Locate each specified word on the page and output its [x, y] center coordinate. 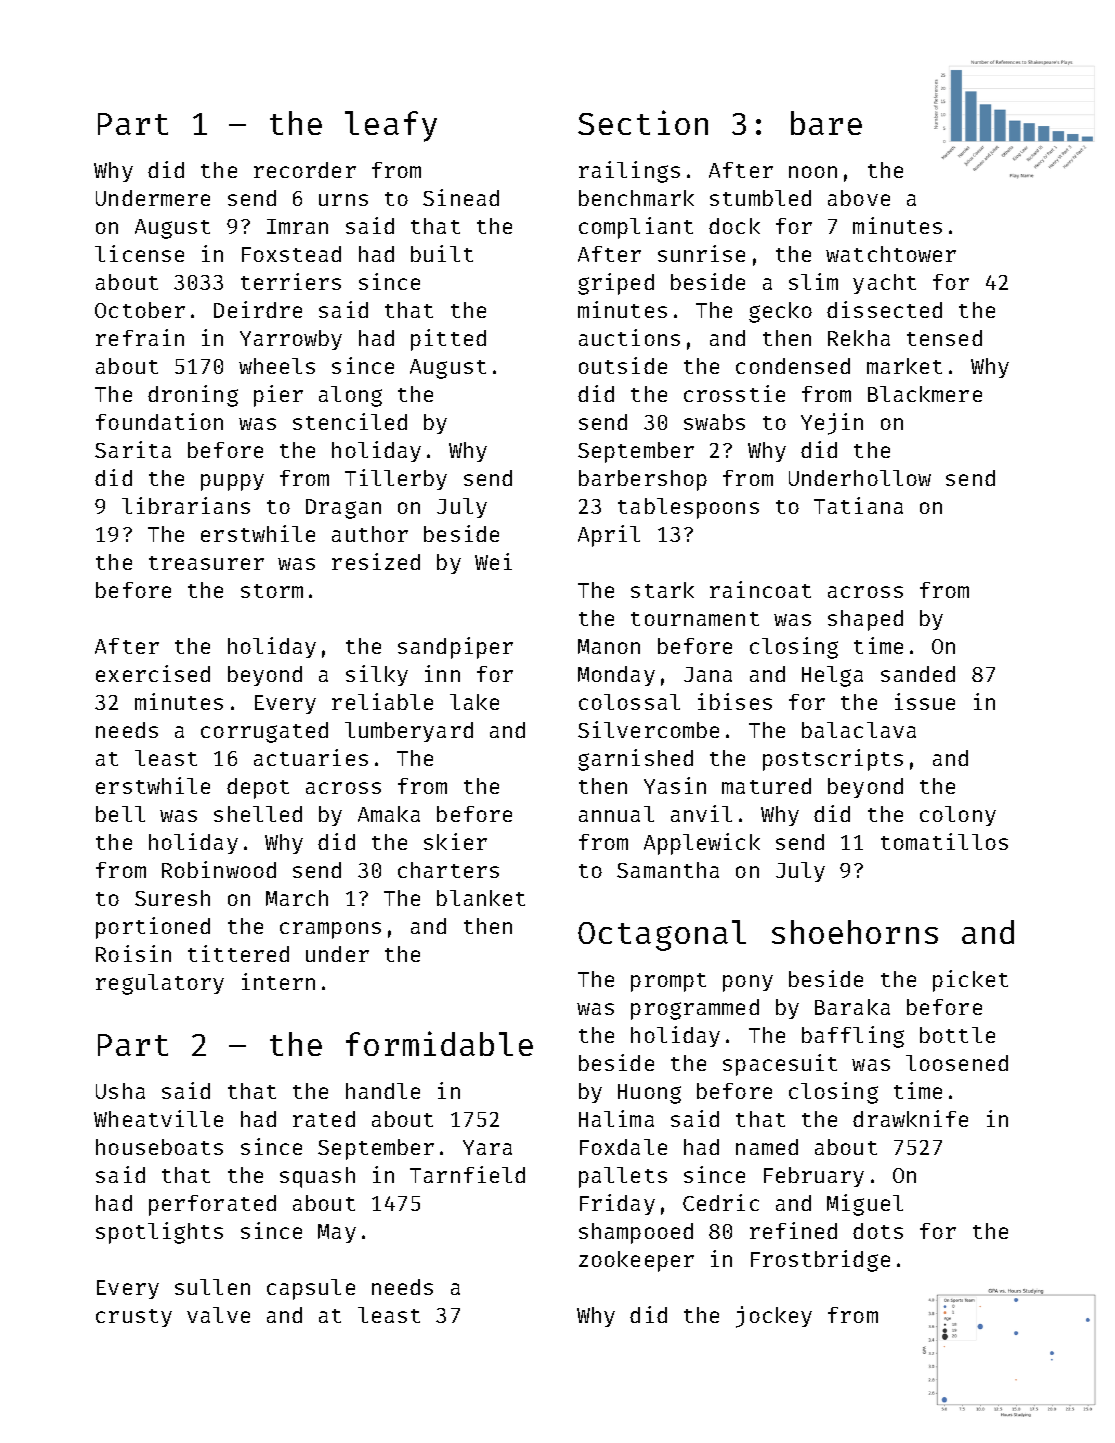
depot [258, 788]
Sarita [133, 449]
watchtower [891, 254]
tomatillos [944, 841]
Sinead [461, 197]
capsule [311, 1289]
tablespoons [688, 508]
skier [455, 841]
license [139, 253]
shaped [865, 620]
